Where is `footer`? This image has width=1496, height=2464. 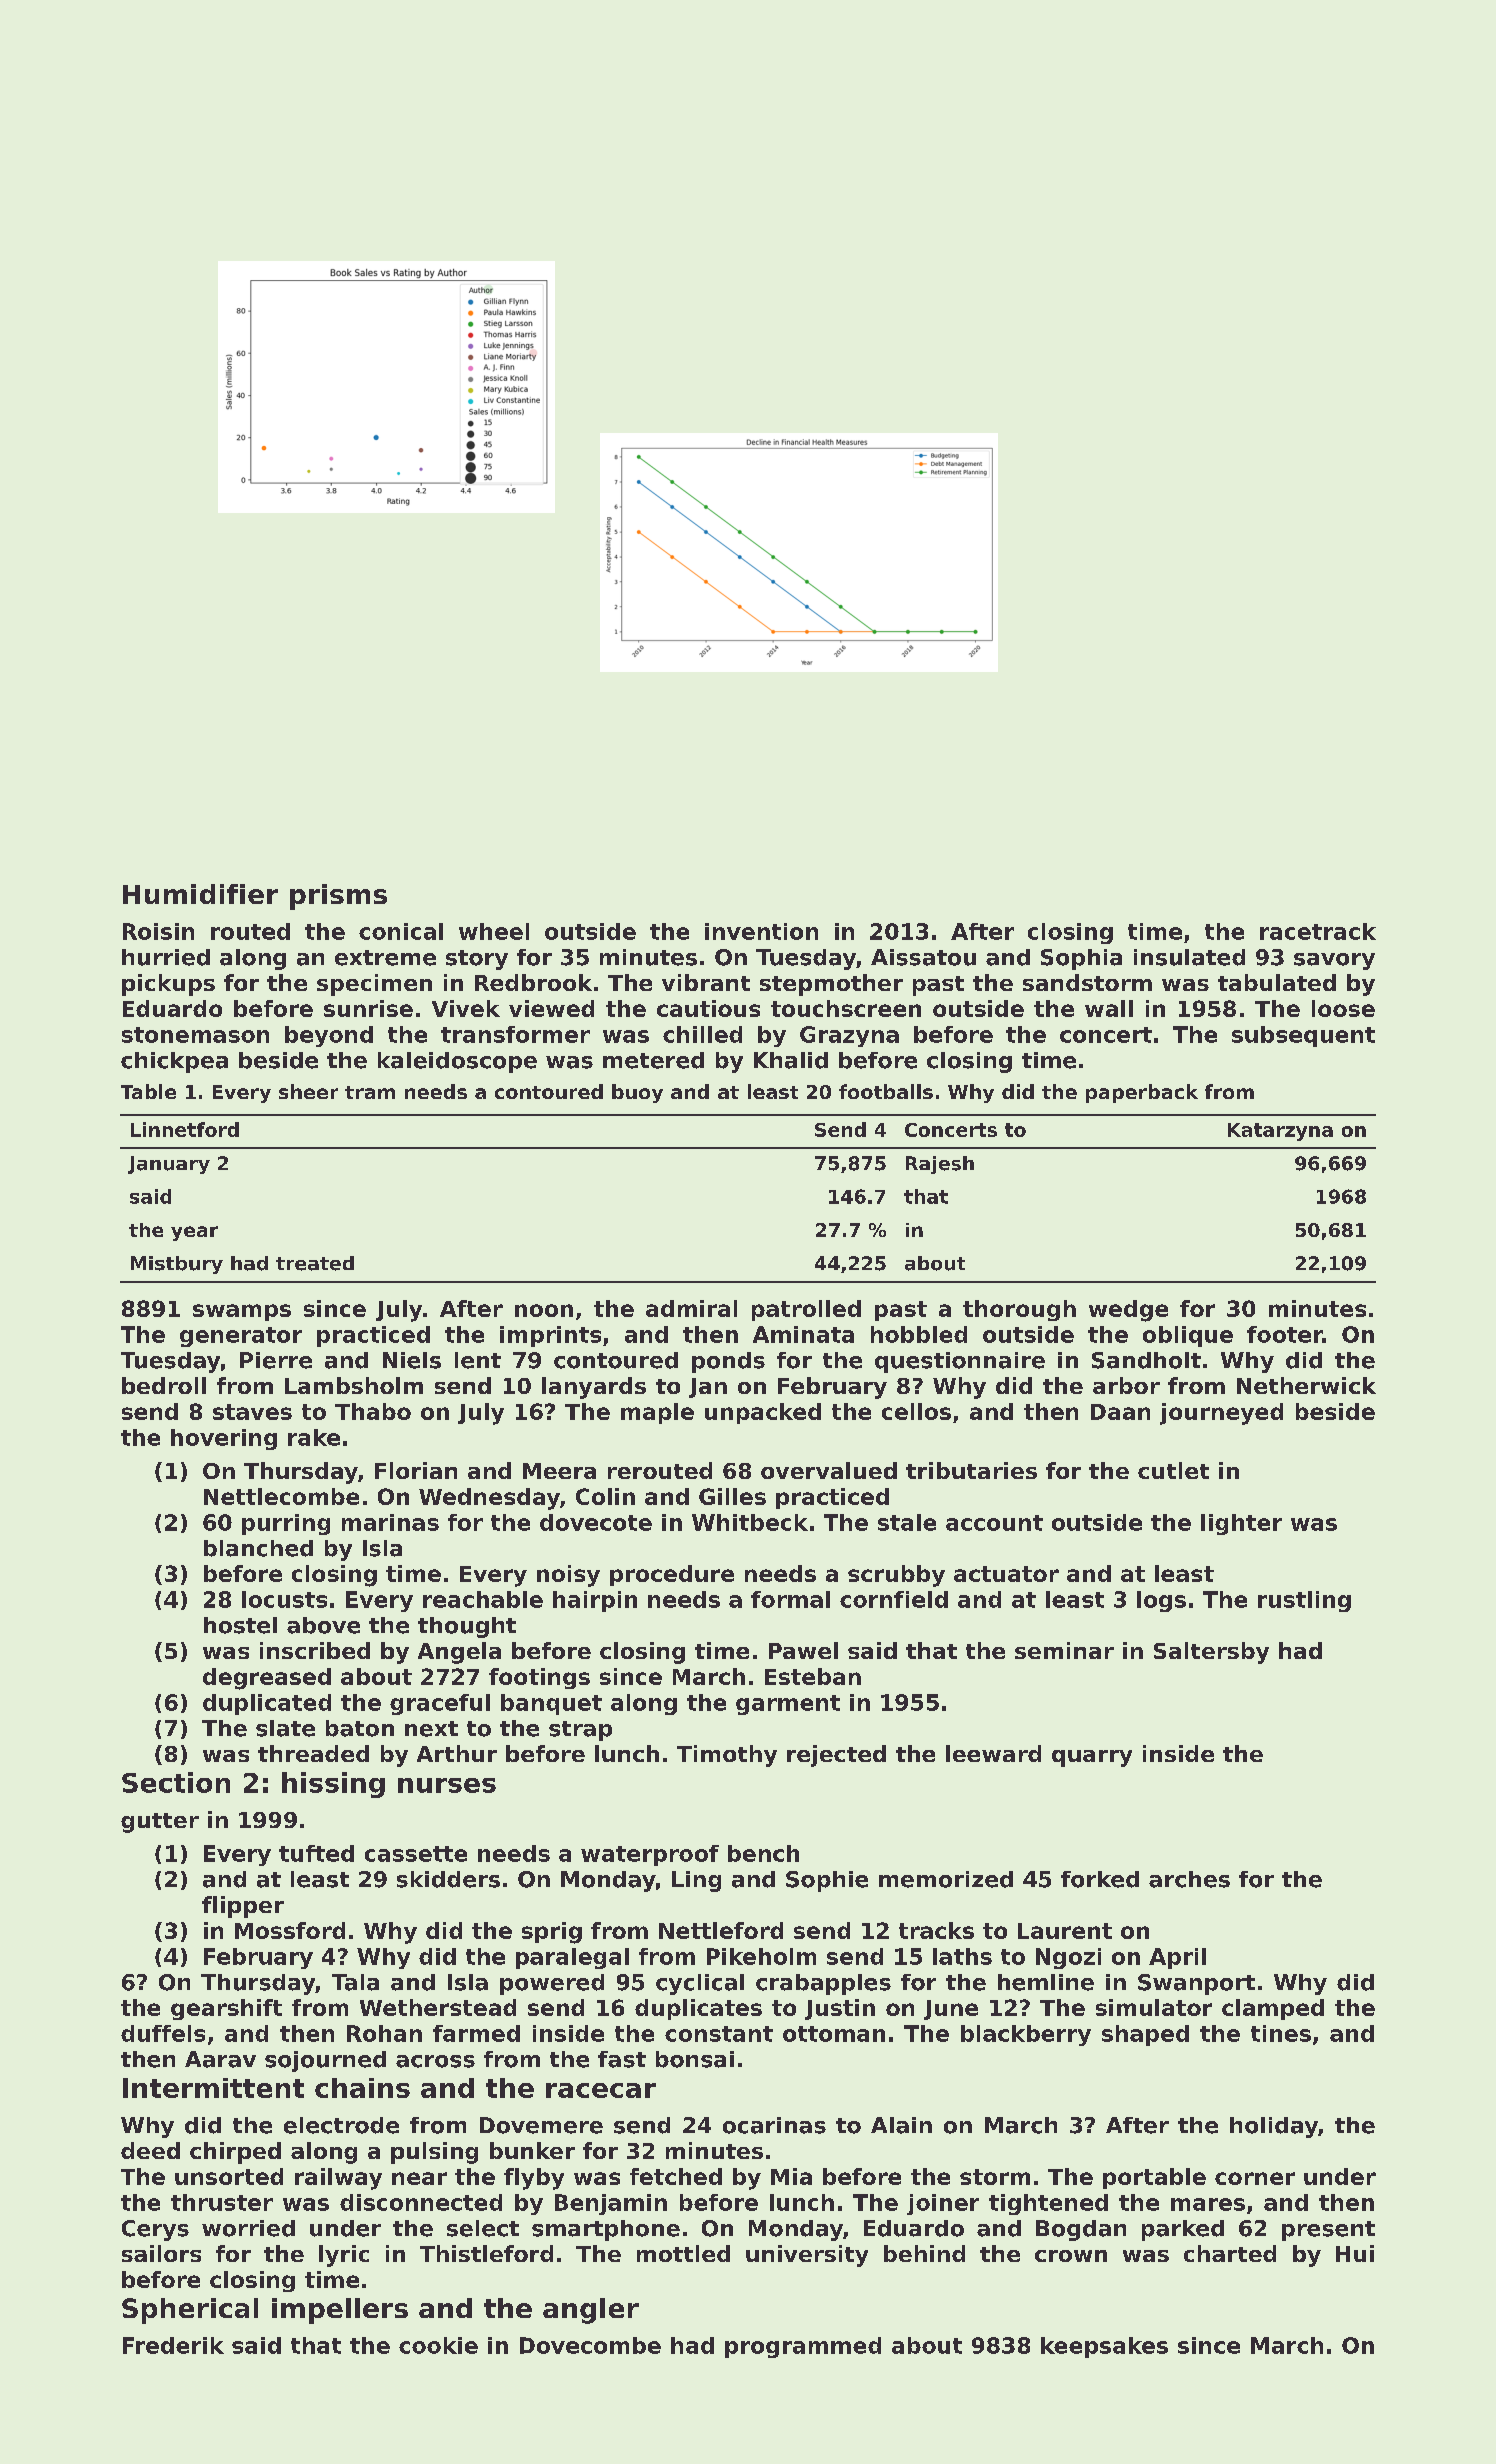
footer is located at coordinates (1285, 1334).
